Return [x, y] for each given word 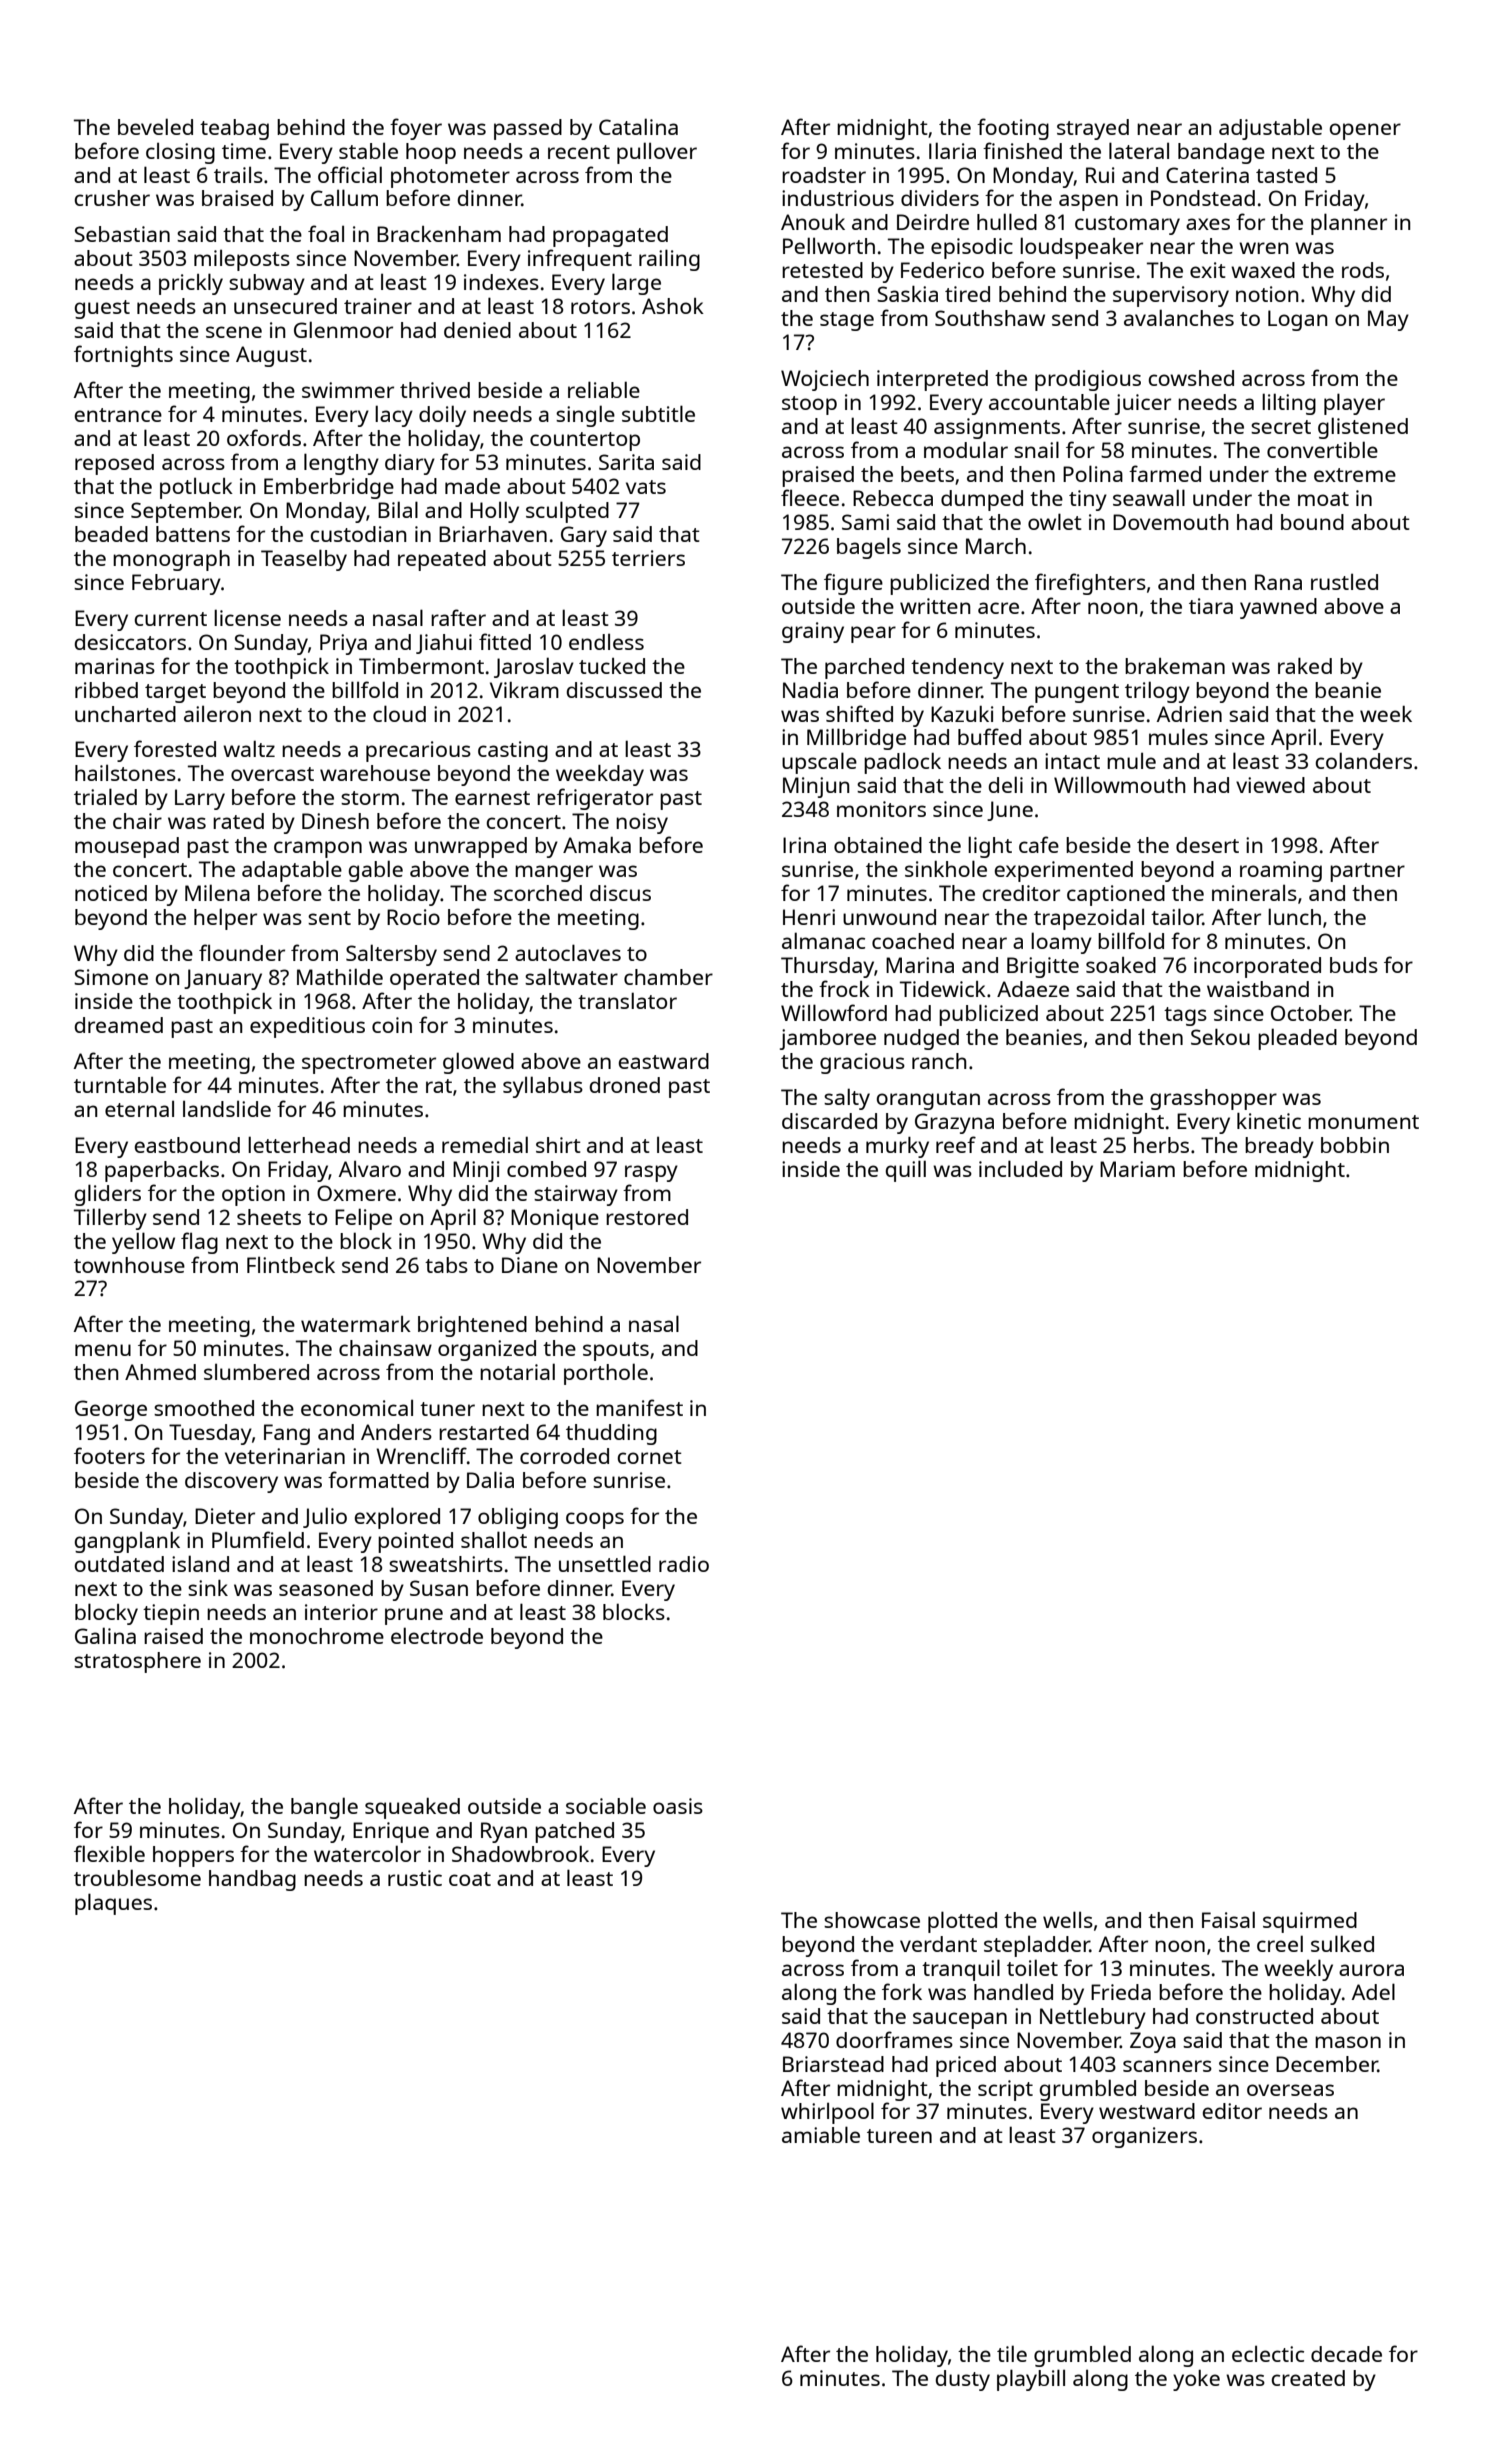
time [244, 151]
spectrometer [369, 1064]
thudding [611, 1434]
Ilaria [952, 150]
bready [1279, 1147]
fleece [810, 497]
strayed [1093, 129]
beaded [111, 534]
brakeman [1175, 666]
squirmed [1310, 1922]
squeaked [412, 1808]
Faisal [1228, 1919]
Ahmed [160, 1372]
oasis [678, 1806]
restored [647, 1217]
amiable [821, 2134]
